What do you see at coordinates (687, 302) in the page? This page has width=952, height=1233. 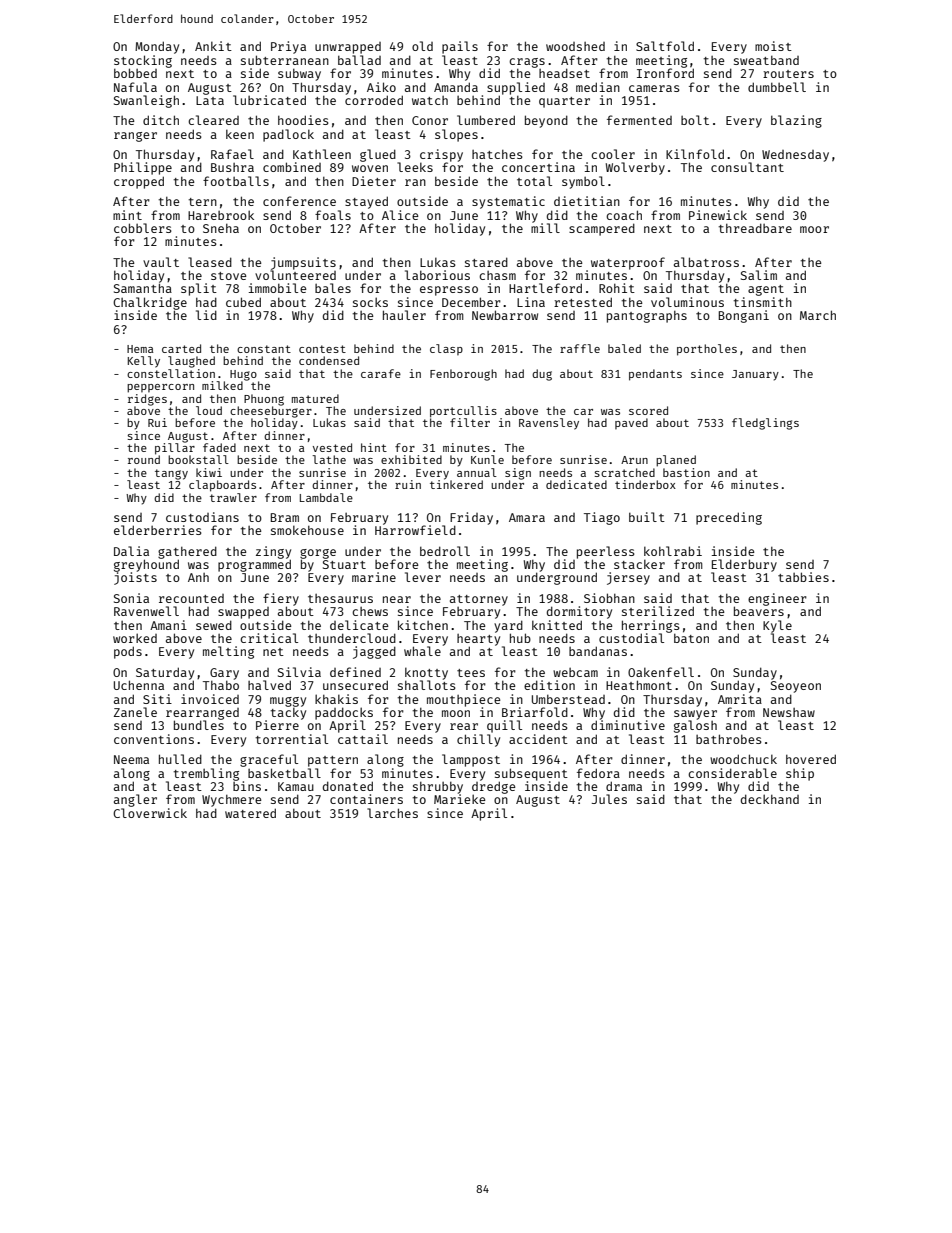 I see `voluminous` at bounding box center [687, 302].
